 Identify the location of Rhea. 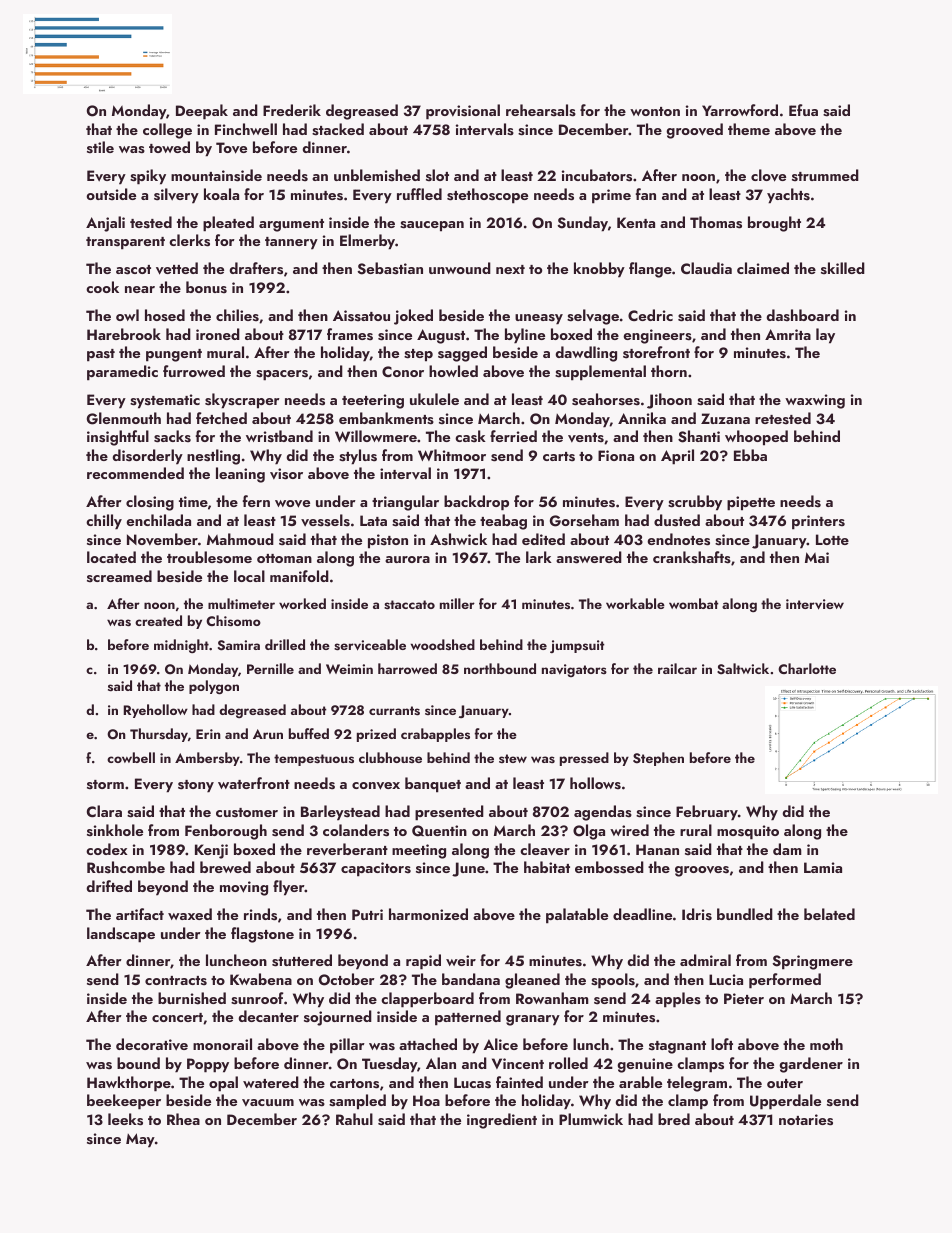
(183, 1119).
